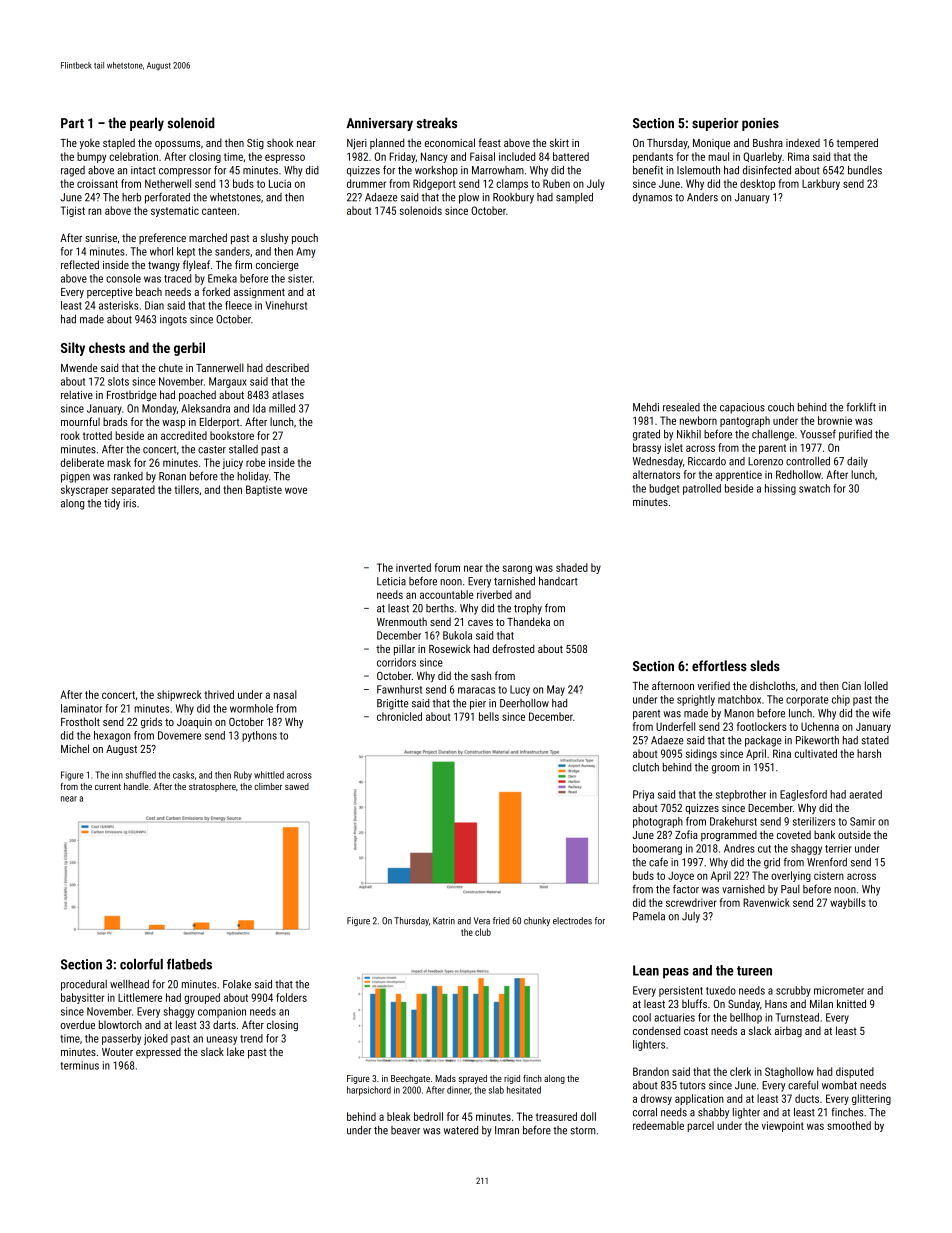  Describe the element at coordinates (219, 423) in the screenshot. I see `Elderport` at that location.
